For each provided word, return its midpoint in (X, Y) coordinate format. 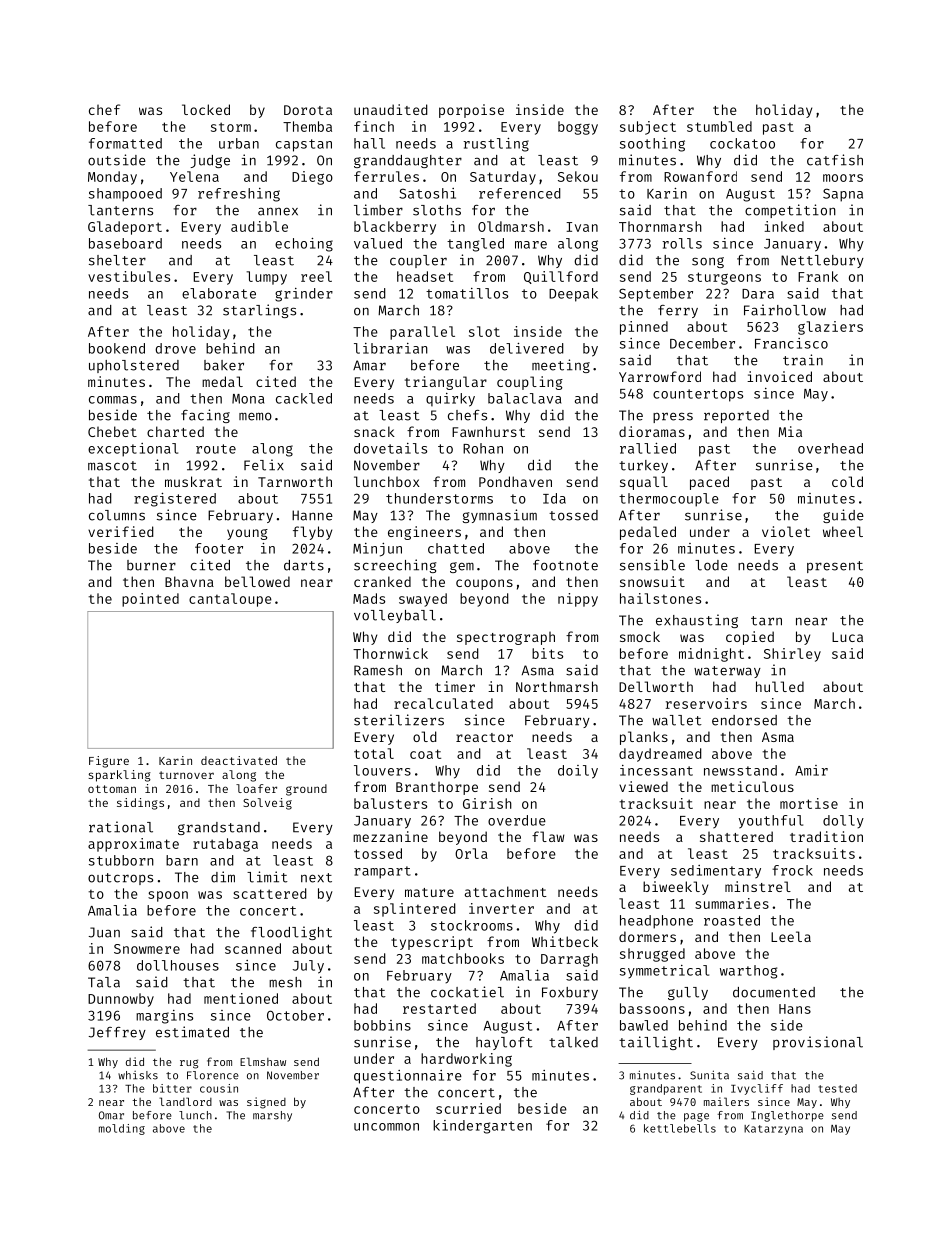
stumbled (719, 126)
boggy (578, 128)
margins (164, 1017)
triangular (446, 383)
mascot (112, 466)
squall (644, 483)
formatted (125, 143)
